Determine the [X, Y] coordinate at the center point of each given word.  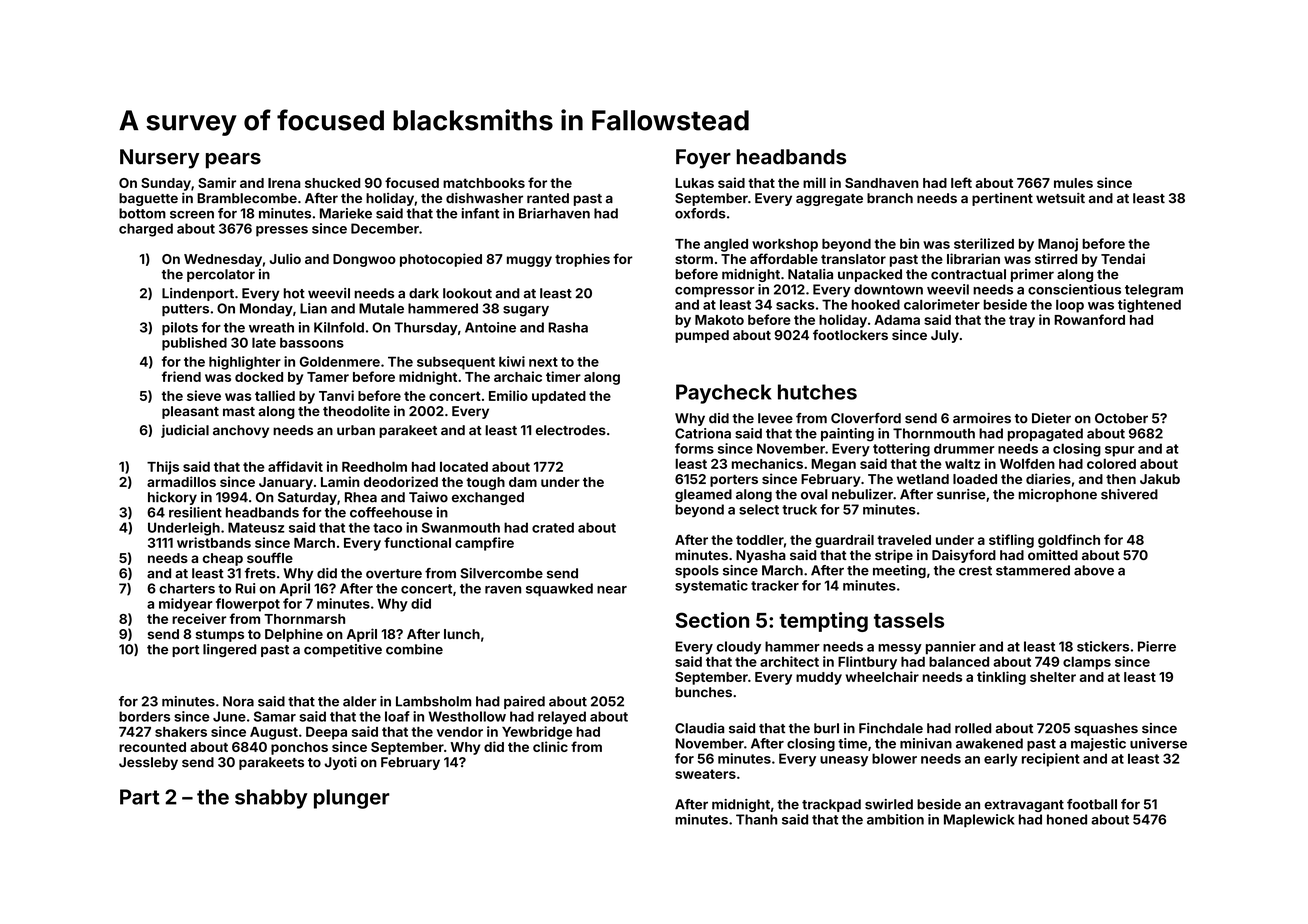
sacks [795, 304]
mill [814, 182]
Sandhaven [882, 183]
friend [181, 376]
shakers [181, 732]
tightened [1149, 306]
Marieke [346, 213]
